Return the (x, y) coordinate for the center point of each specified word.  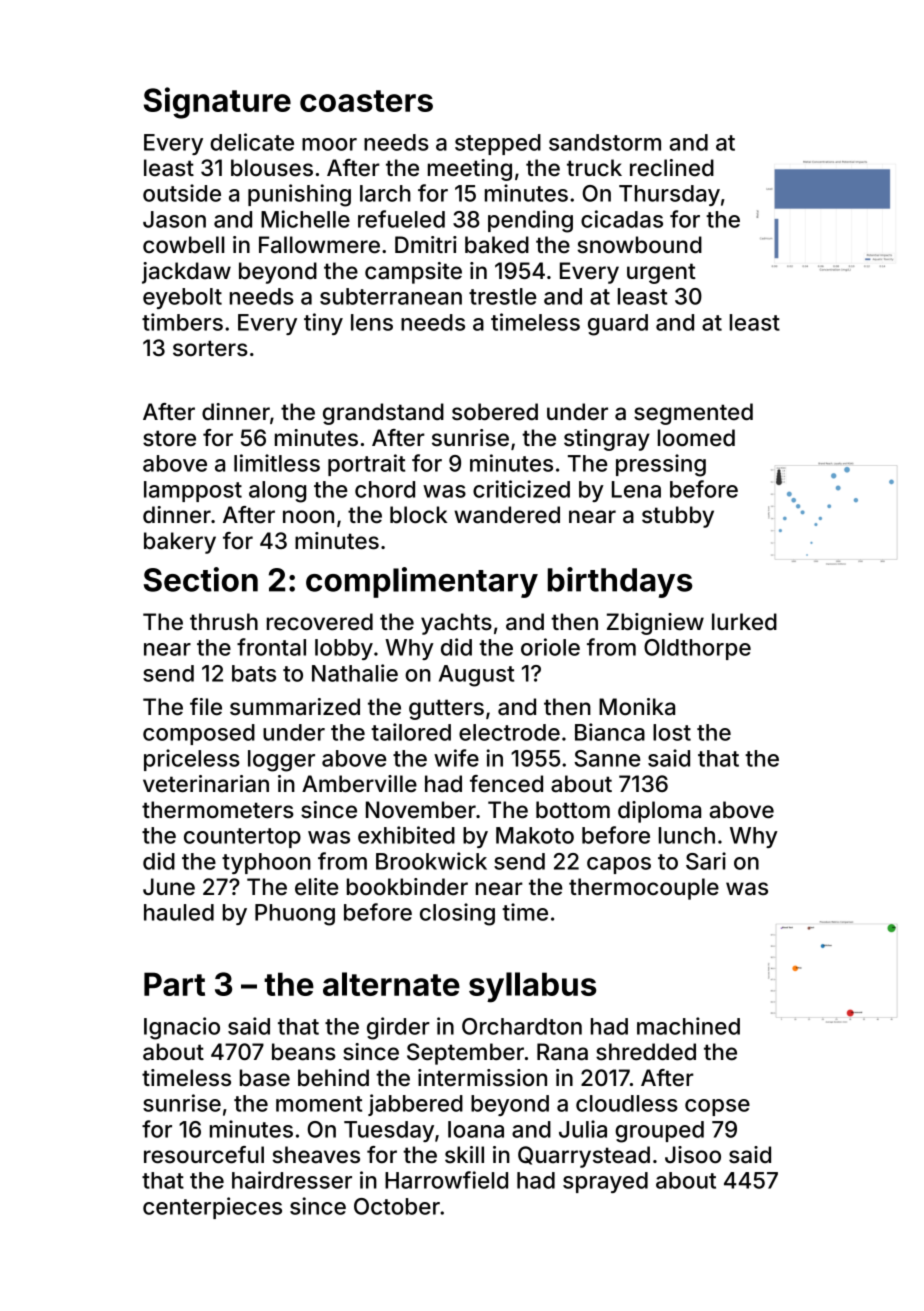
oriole (550, 647)
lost (672, 732)
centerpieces (212, 1208)
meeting (470, 170)
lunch (687, 835)
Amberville (359, 783)
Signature (217, 103)
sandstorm (605, 142)
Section (201, 579)
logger (281, 761)
